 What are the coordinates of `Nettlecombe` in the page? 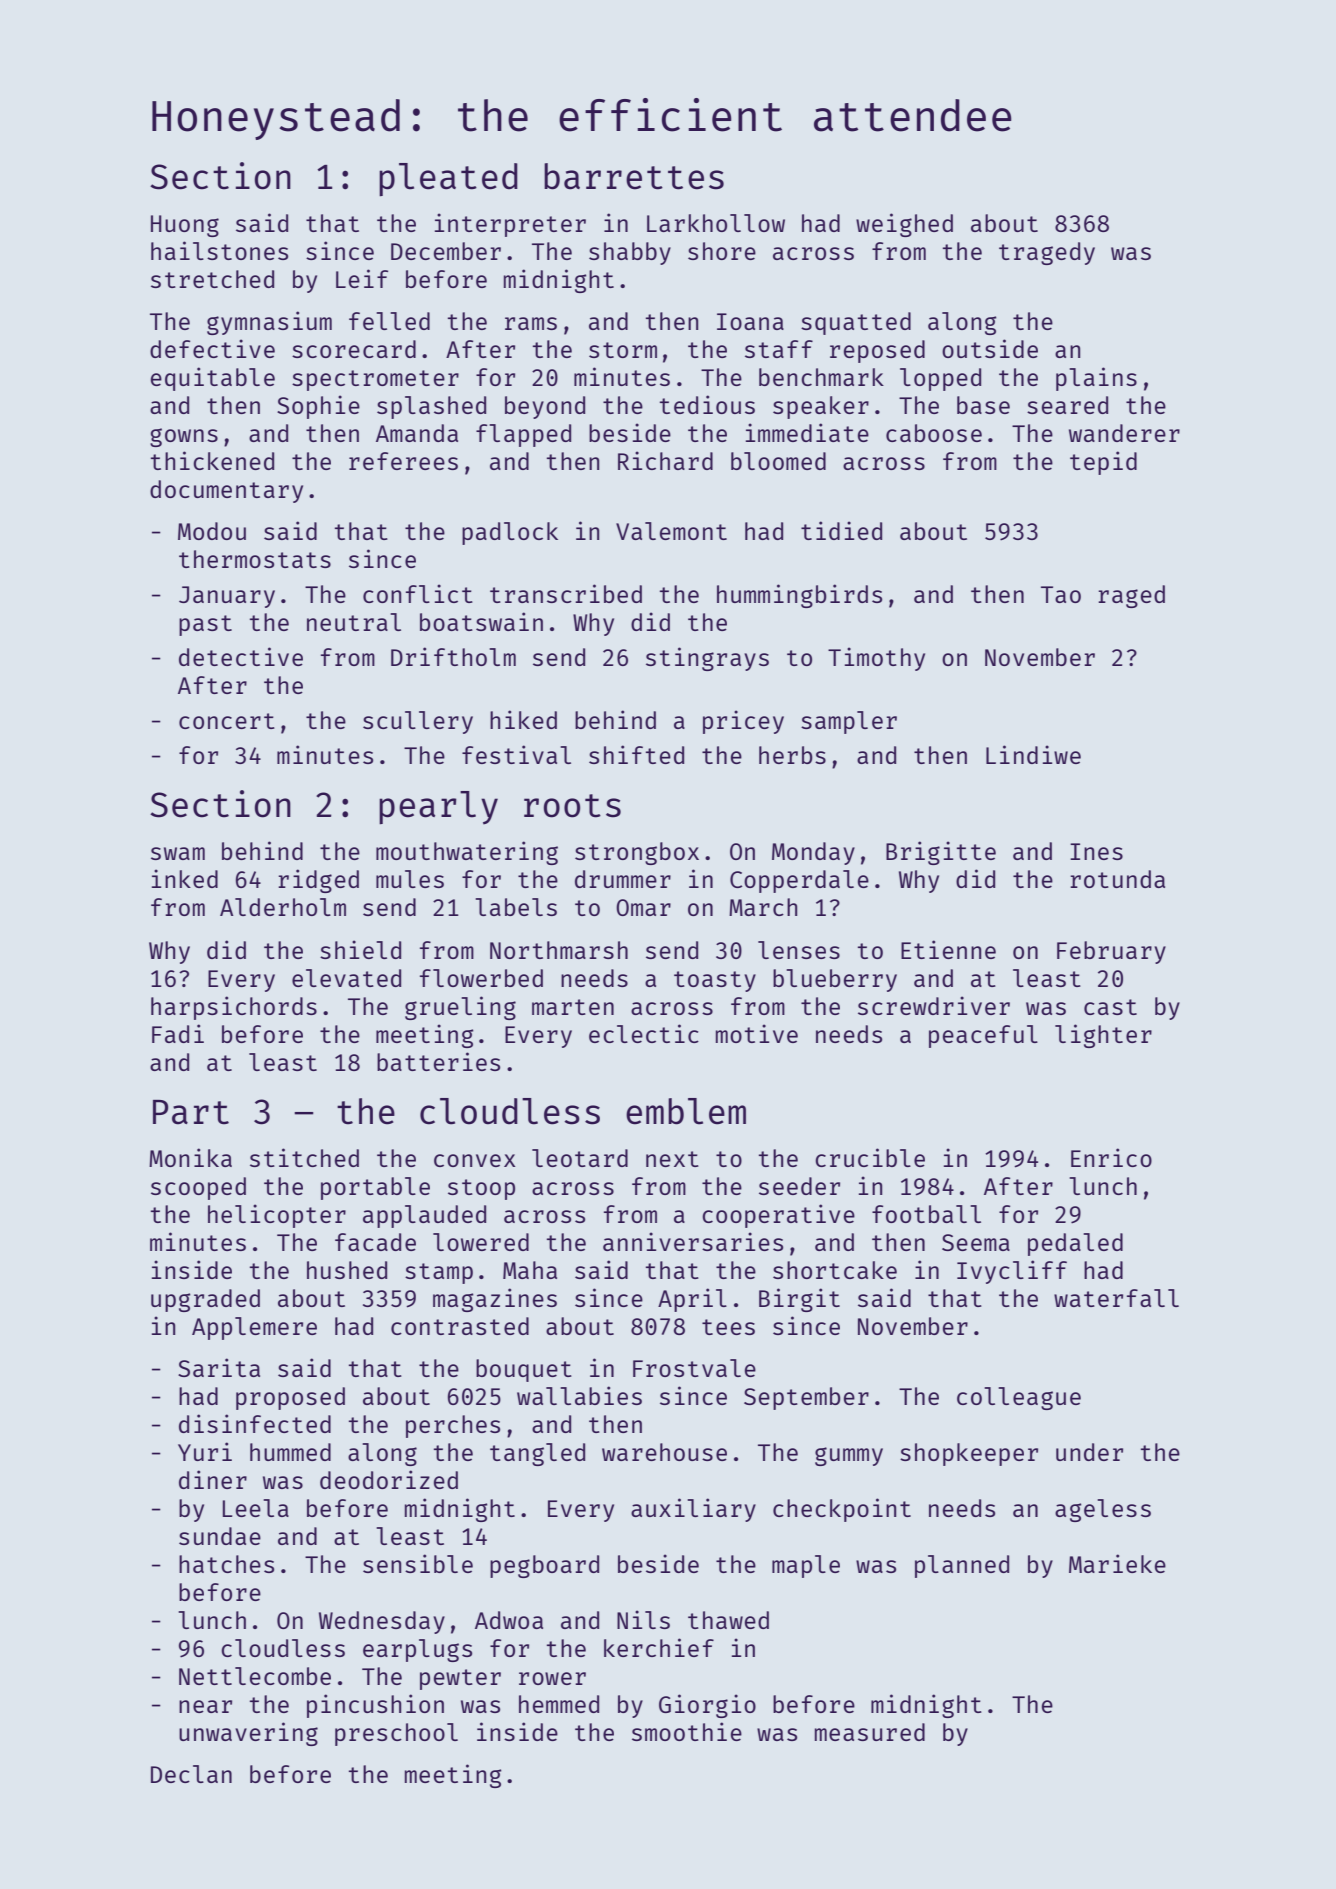 It's located at (255, 1676).
